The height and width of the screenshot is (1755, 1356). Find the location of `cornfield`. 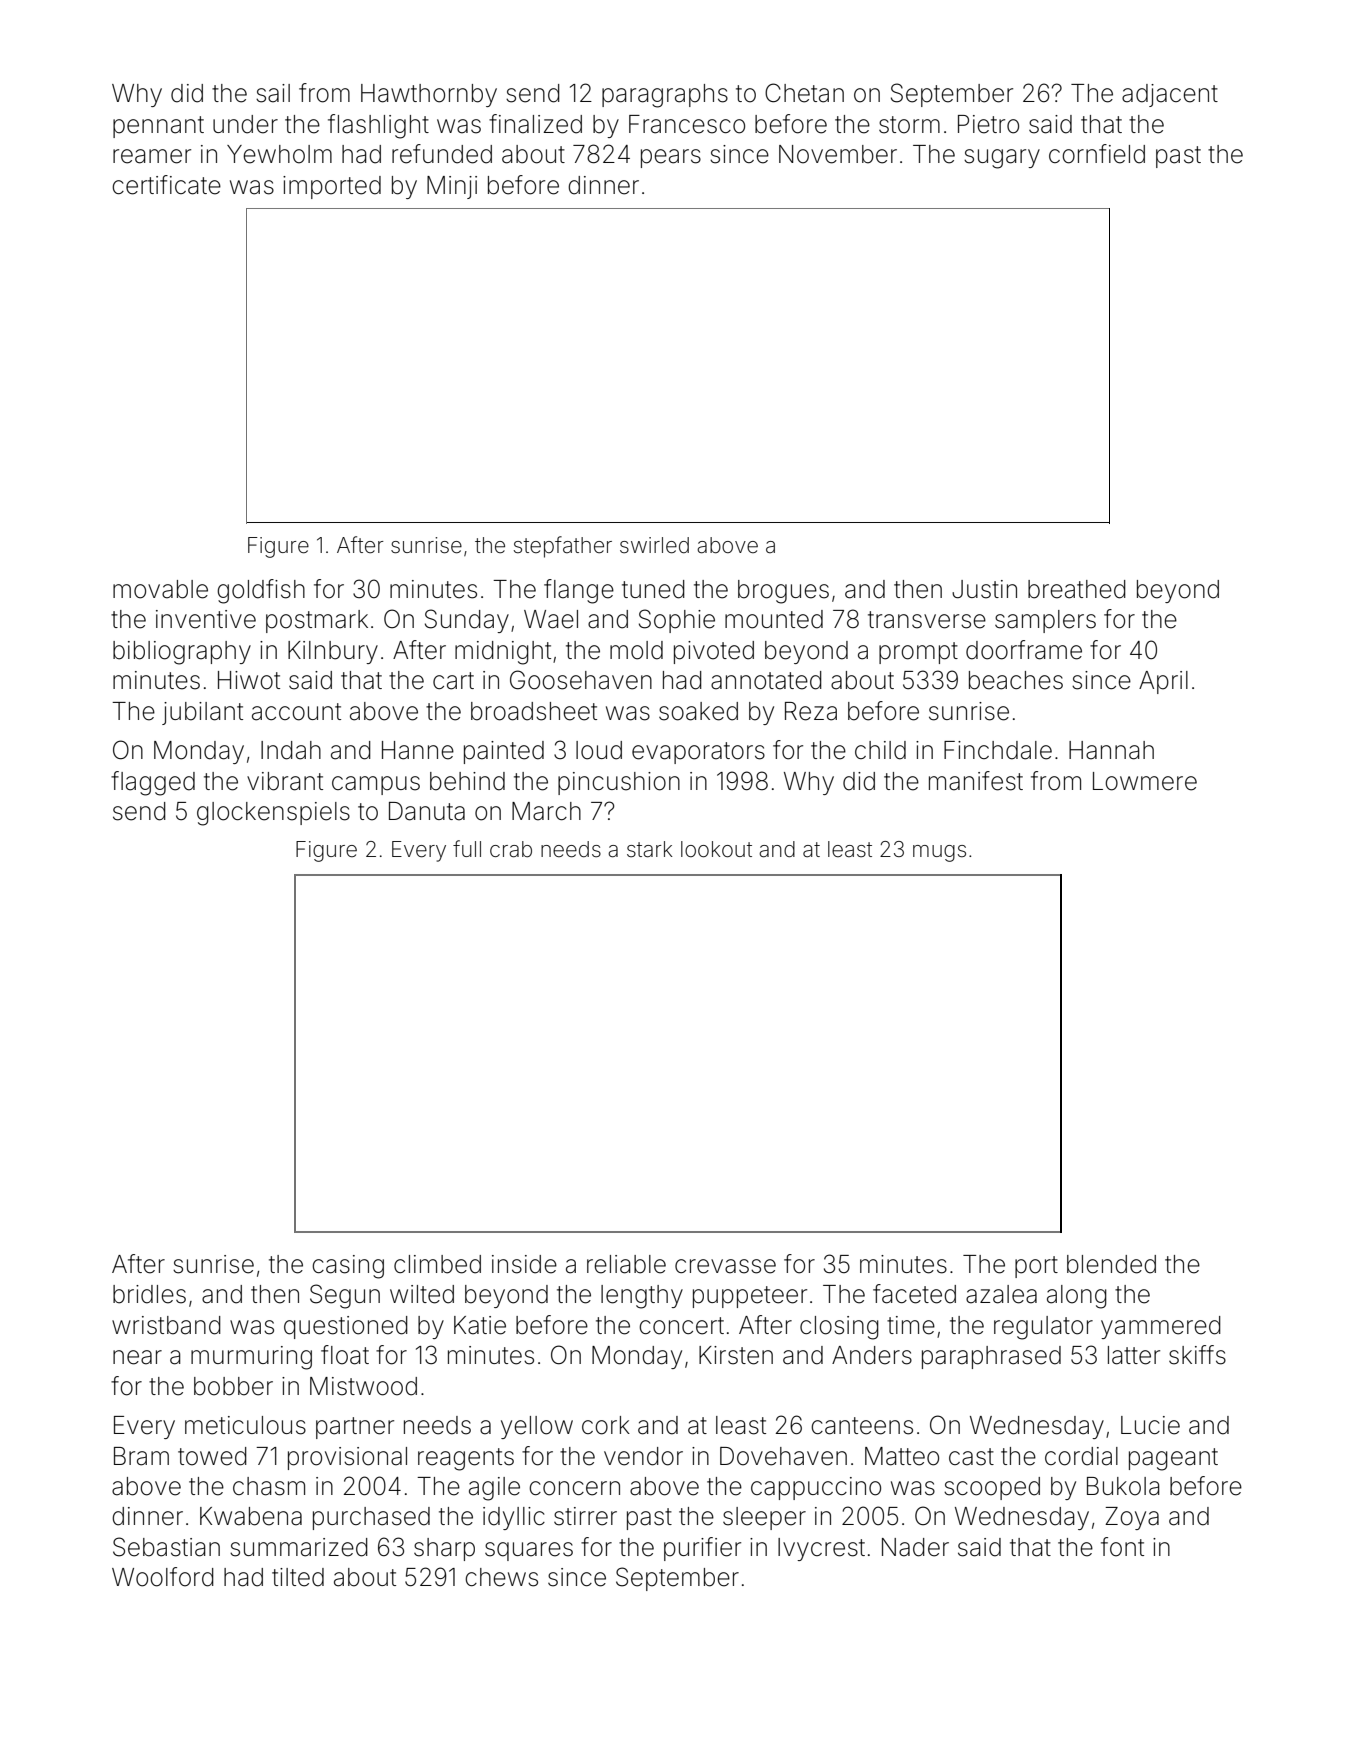

cornfield is located at coordinates (1097, 154).
